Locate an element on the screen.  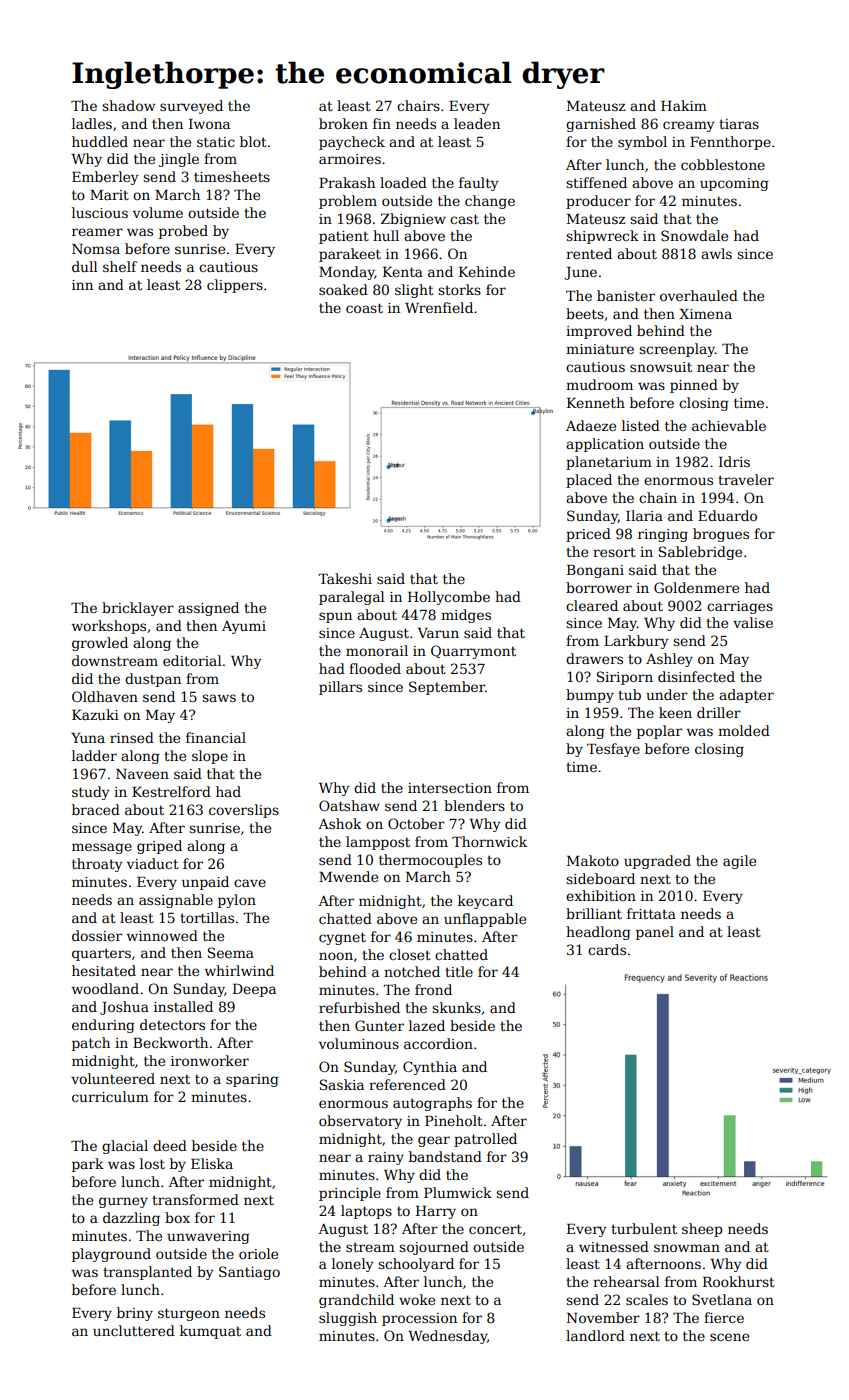
molded is located at coordinates (744, 730).
